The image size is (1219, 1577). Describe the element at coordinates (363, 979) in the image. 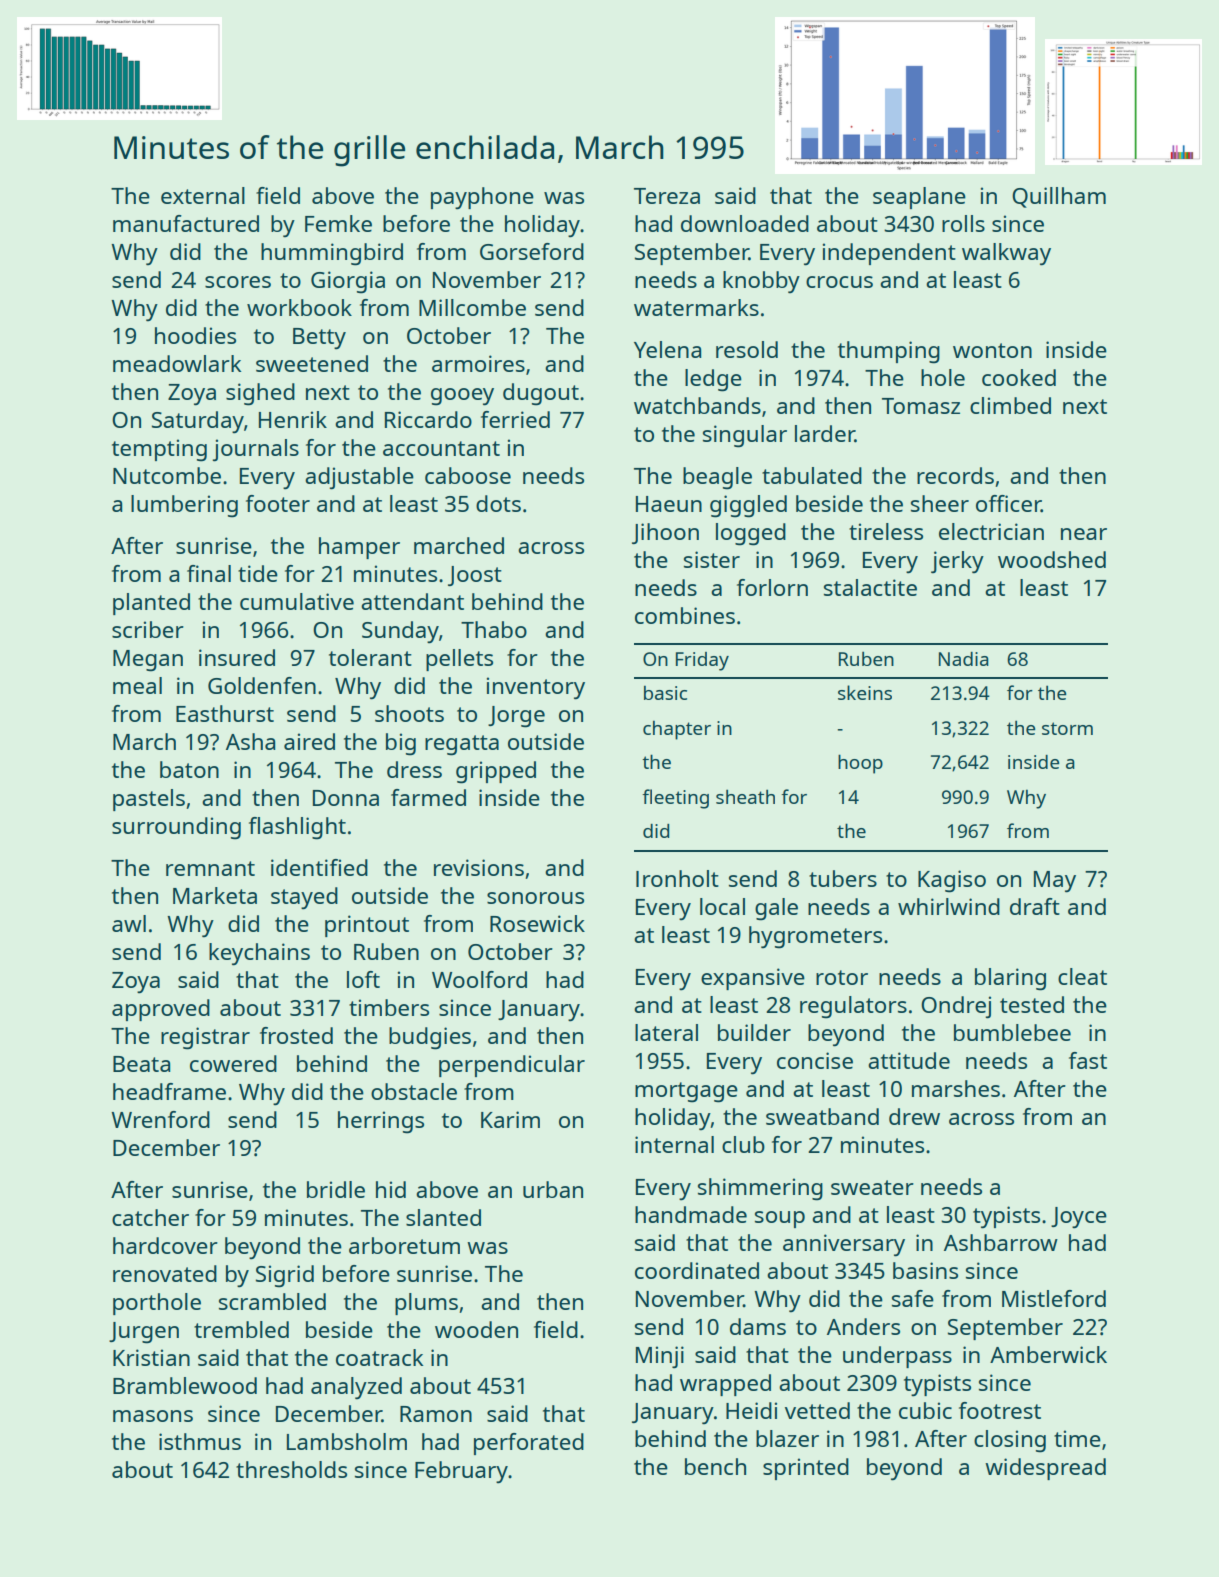

I see `loft` at that location.
